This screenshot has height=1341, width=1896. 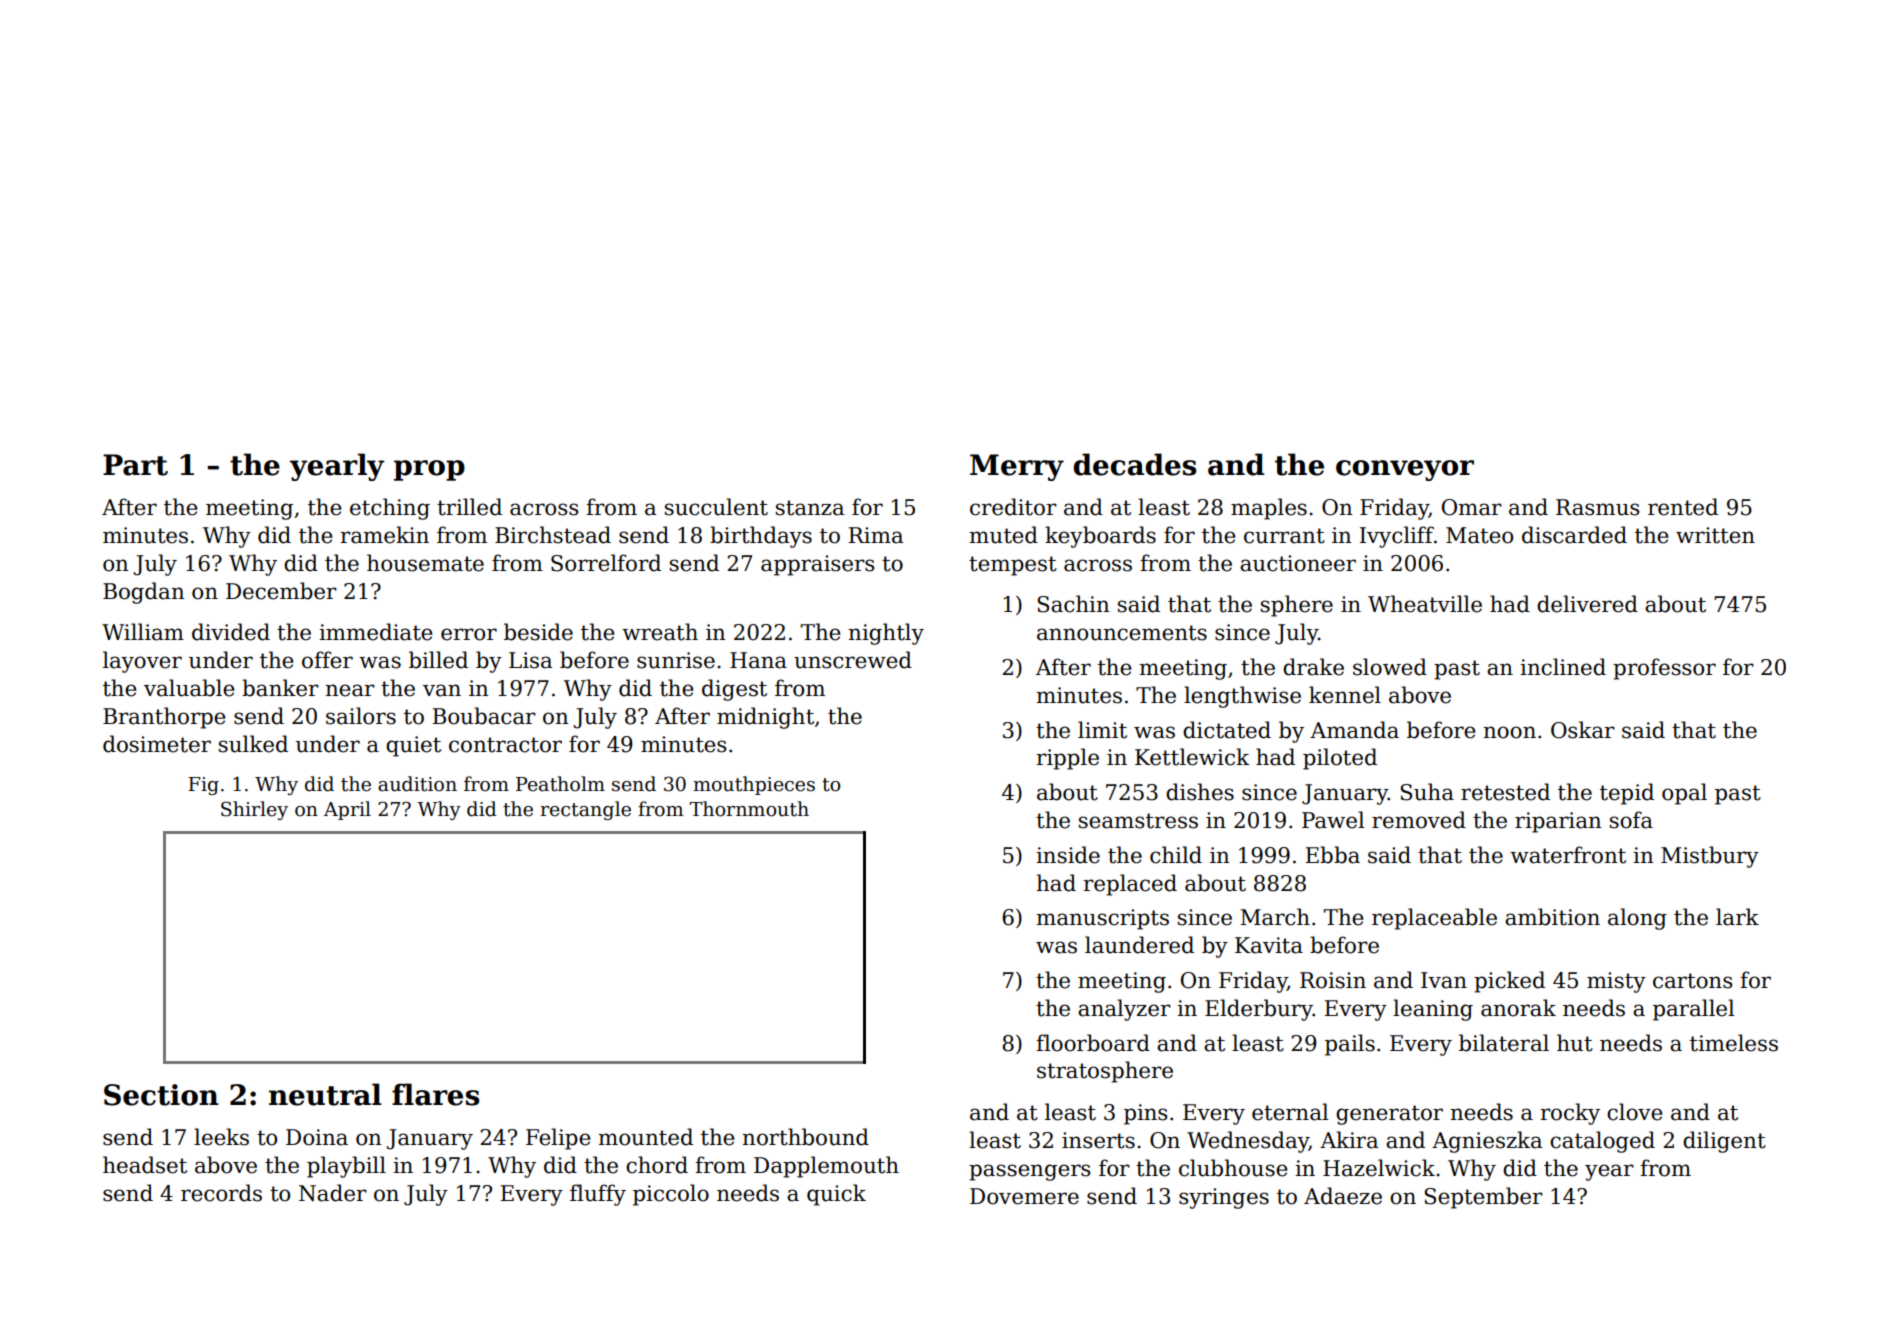 I want to click on generator, so click(x=1389, y=1115).
